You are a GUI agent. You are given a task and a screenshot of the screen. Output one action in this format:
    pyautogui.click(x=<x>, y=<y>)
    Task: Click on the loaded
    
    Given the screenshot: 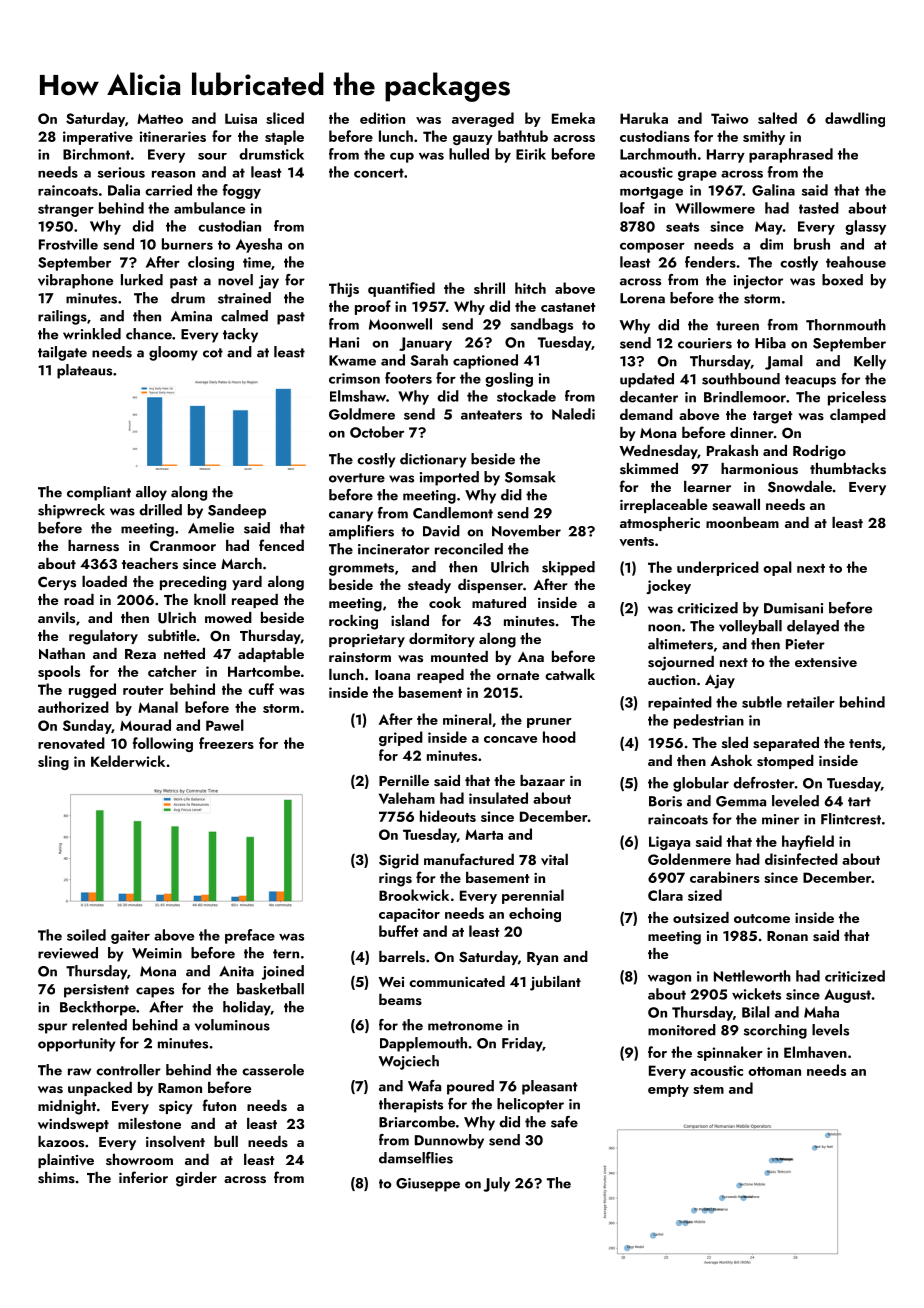 What is the action you would take?
    pyautogui.click(x=104, y=581)
